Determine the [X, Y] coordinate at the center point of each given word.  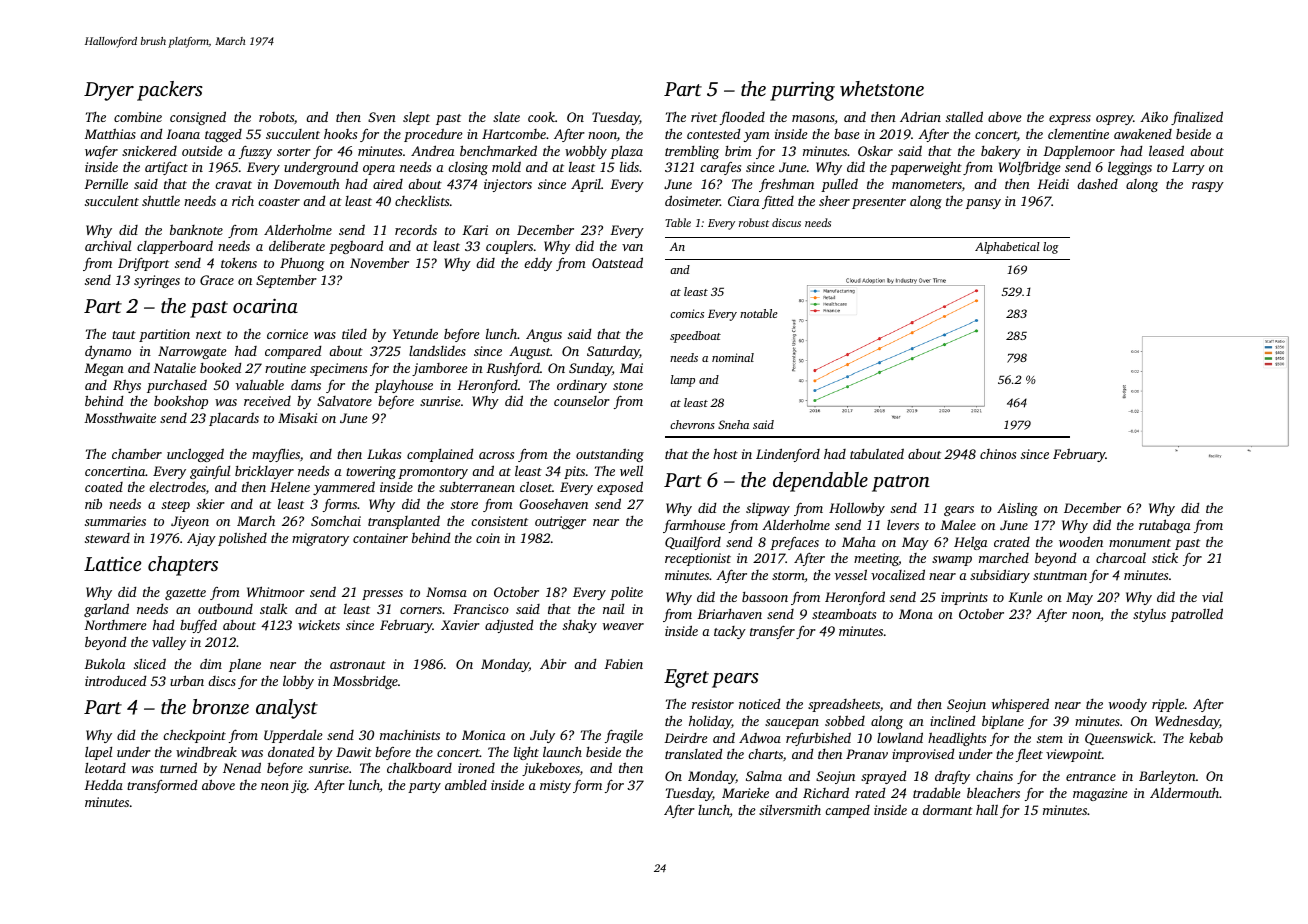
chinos [998, 454]
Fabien [623, 664]
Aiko [1154, 117]
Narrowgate [192, 352]
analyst [287, 709]
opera [379, 170]
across [496, 455]
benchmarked [498, 150]
